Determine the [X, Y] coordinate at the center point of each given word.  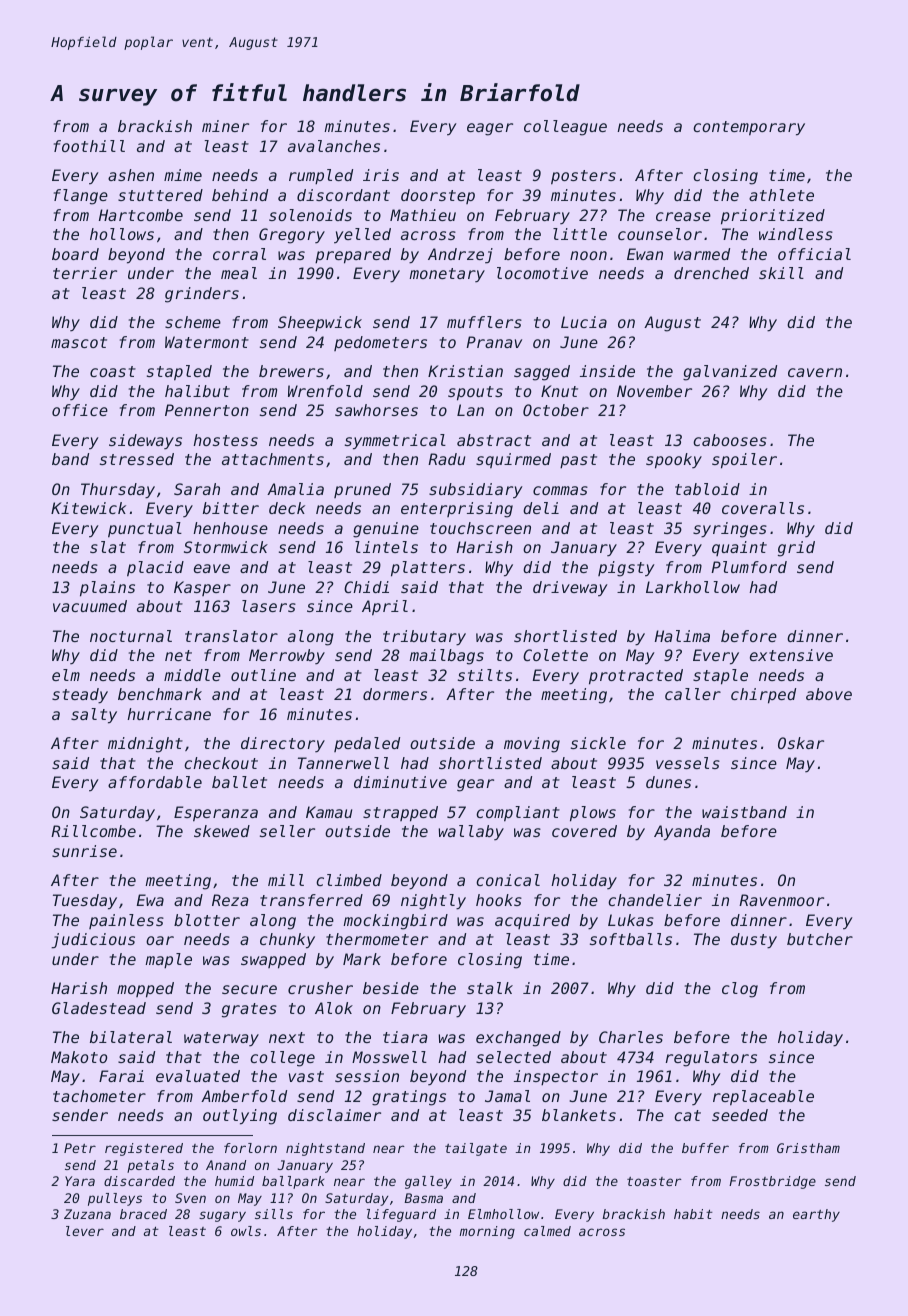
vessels [688, 763]
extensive [791, 655]
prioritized [773, 217]
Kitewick [88, 508]
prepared [353, 256]
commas [560, 490]
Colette [555, 655]
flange [81, 197]
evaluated [198, 1076]
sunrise [84, 851]
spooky [674, 461]
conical [508, 880]
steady [80, 696]
